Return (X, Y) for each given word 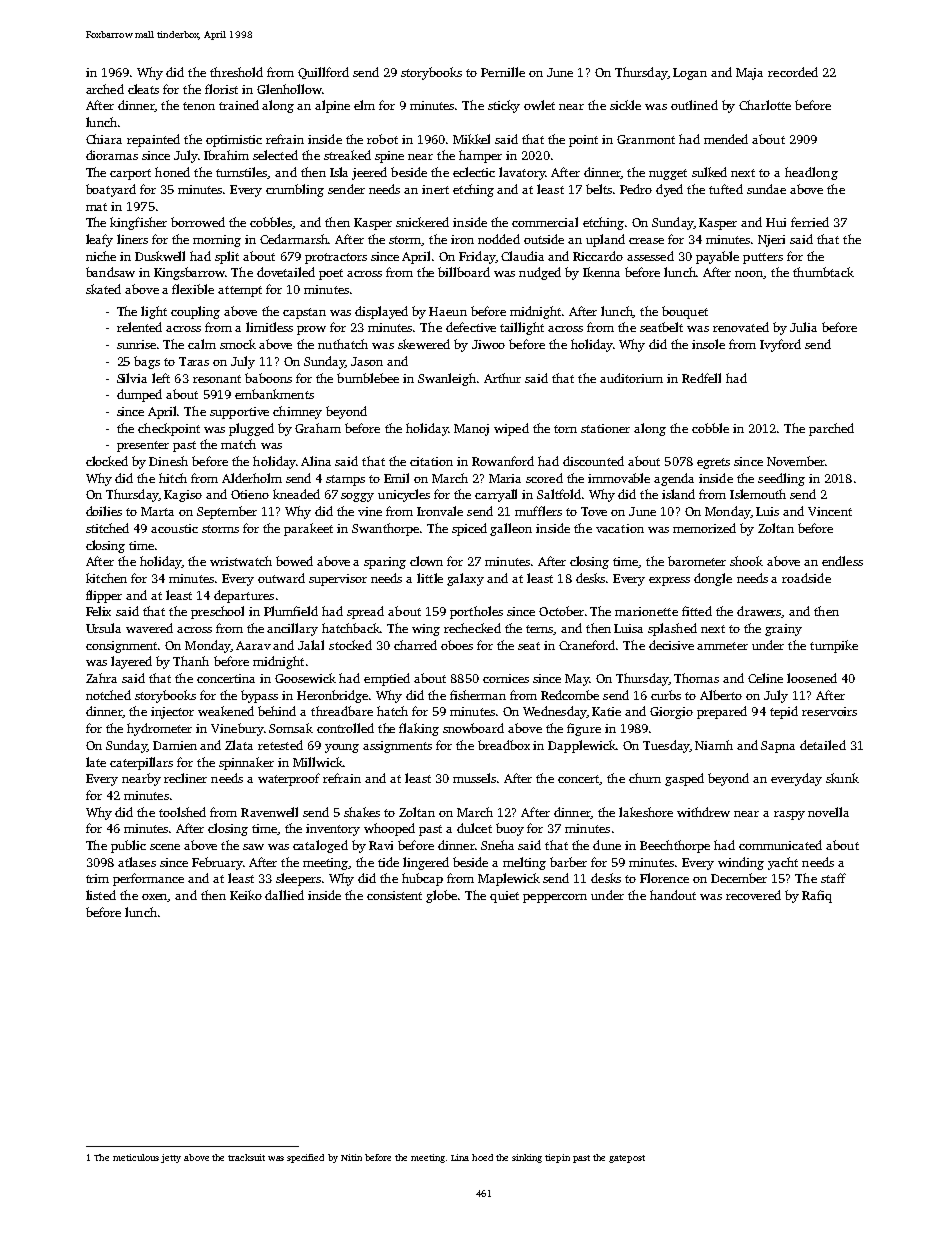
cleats (143, 89)
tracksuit (246, 1157)
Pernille (503, 72)
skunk (842, 778)
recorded (793, 72)
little (430, 578)
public (128, 846)
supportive (239, 413)
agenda (674, 479)
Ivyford (780, 345)
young (342, 748)
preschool (217, 612)
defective (471, 327)
